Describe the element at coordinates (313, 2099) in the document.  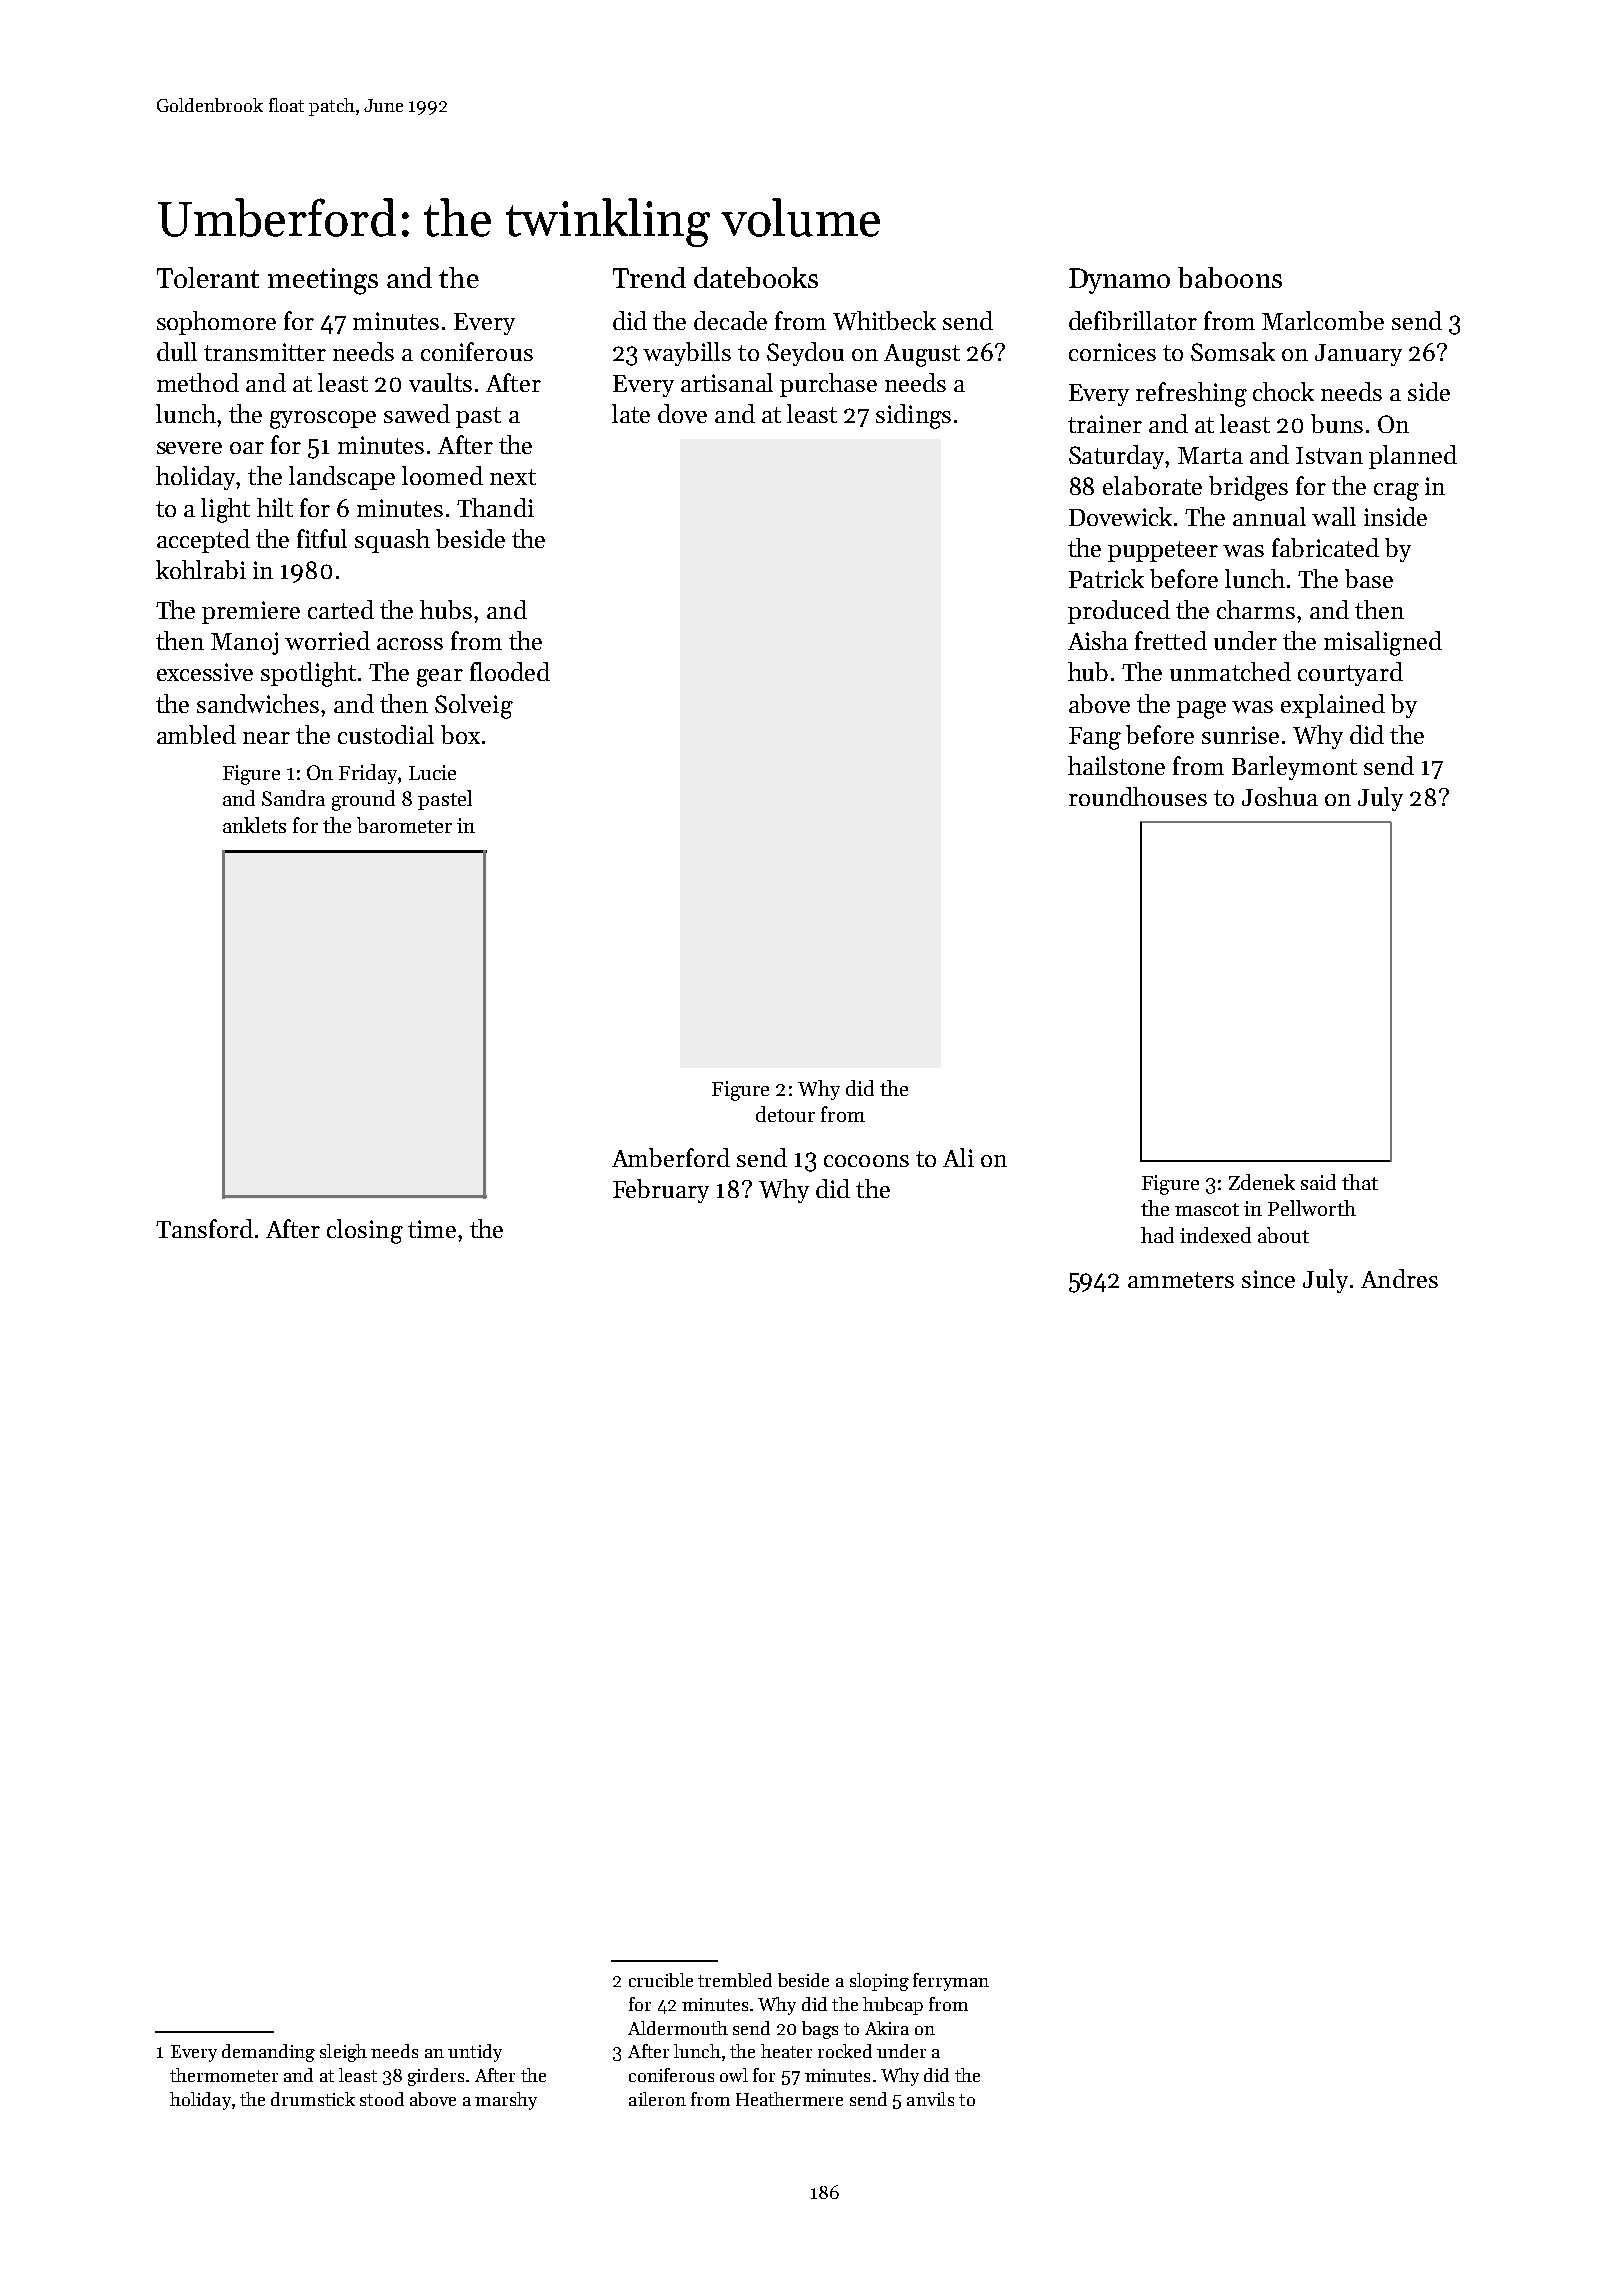
I see `drumstick` at that location.
